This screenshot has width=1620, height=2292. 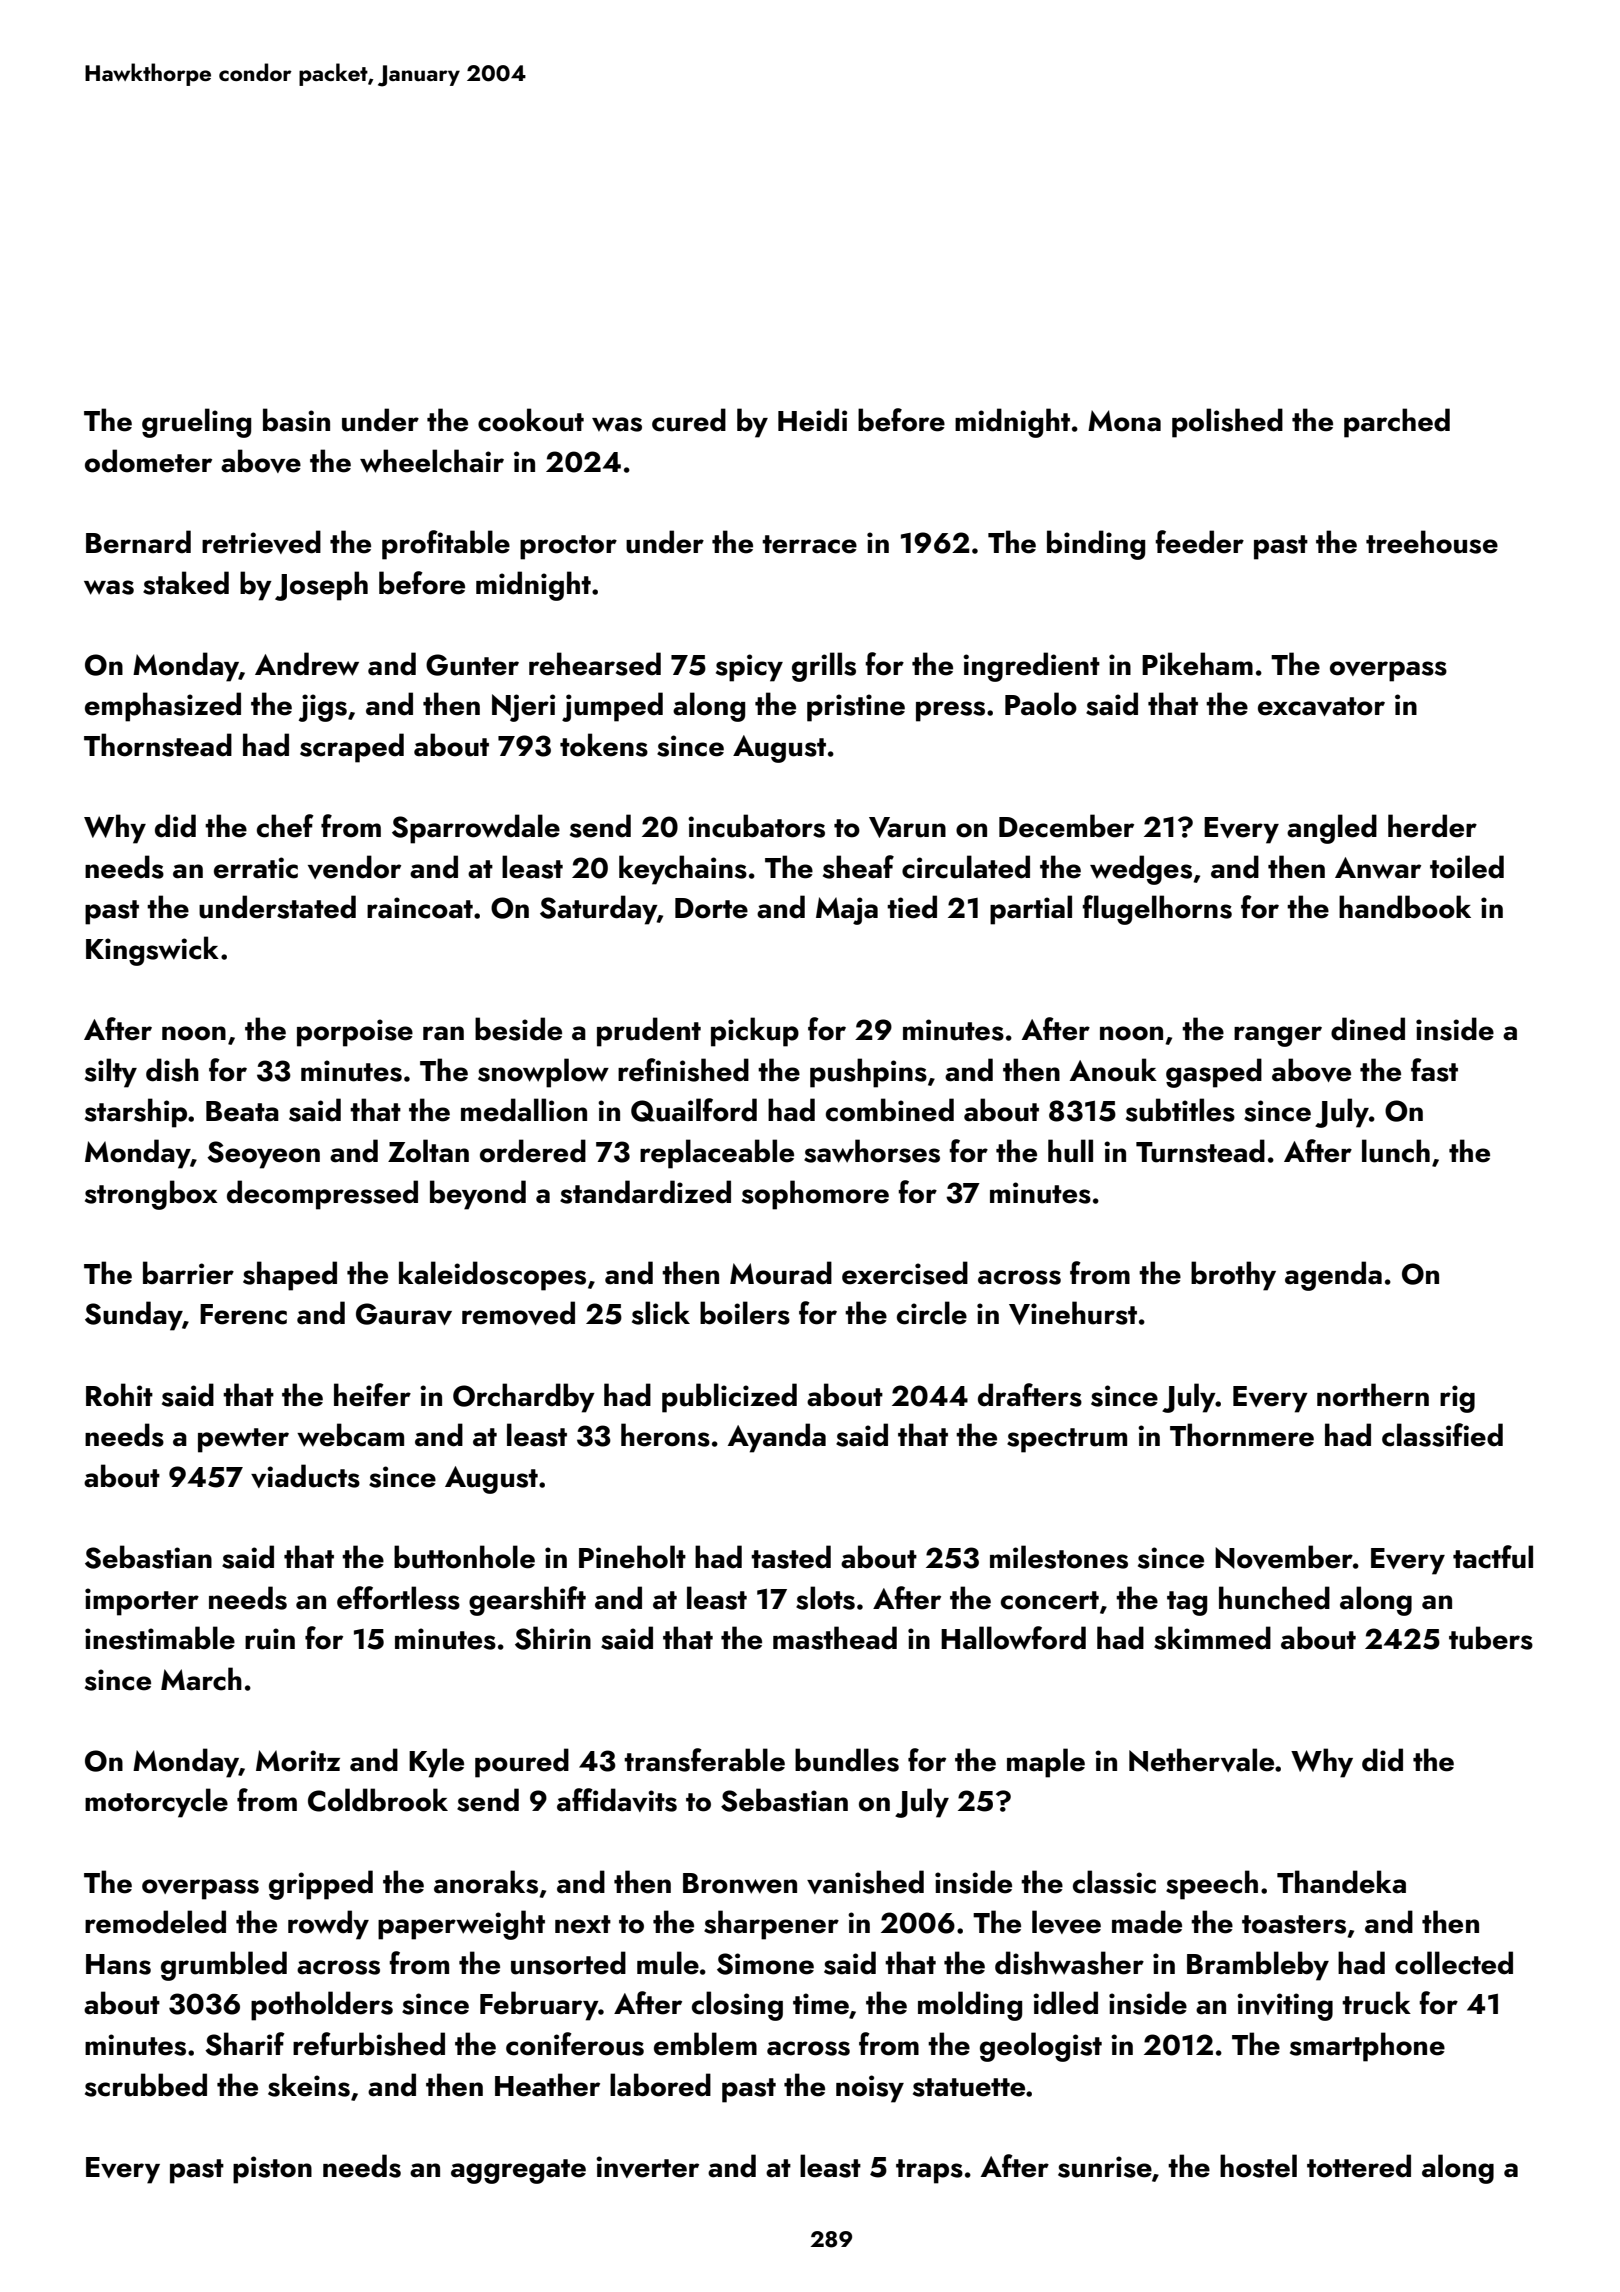 What do you see at coordinates (196, 423) in the screenshot?
I see `grueling` at bounding box center [196, 423].
